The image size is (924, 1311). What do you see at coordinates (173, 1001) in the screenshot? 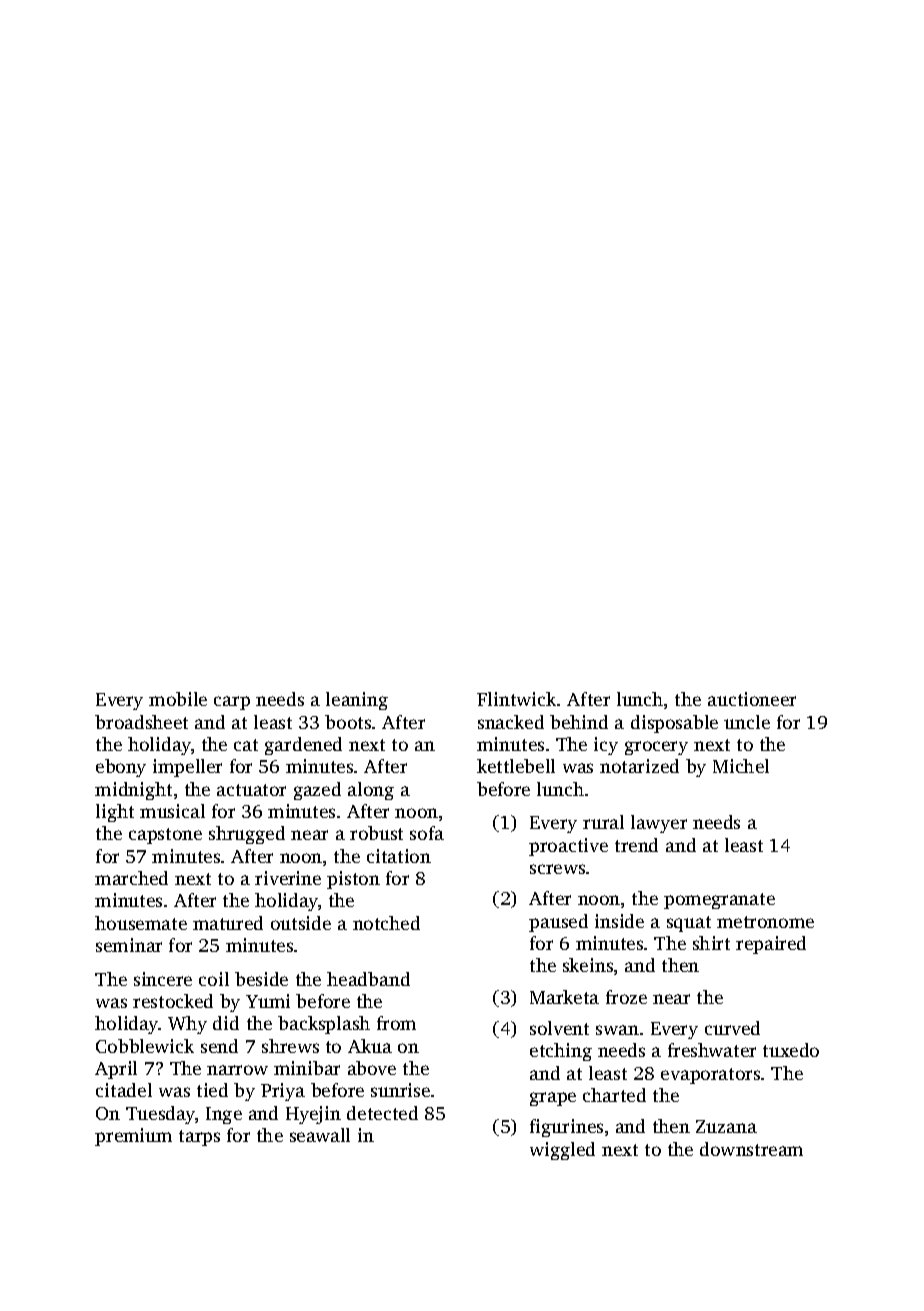
I see `restocked` at bounding box center [173, 1001].
